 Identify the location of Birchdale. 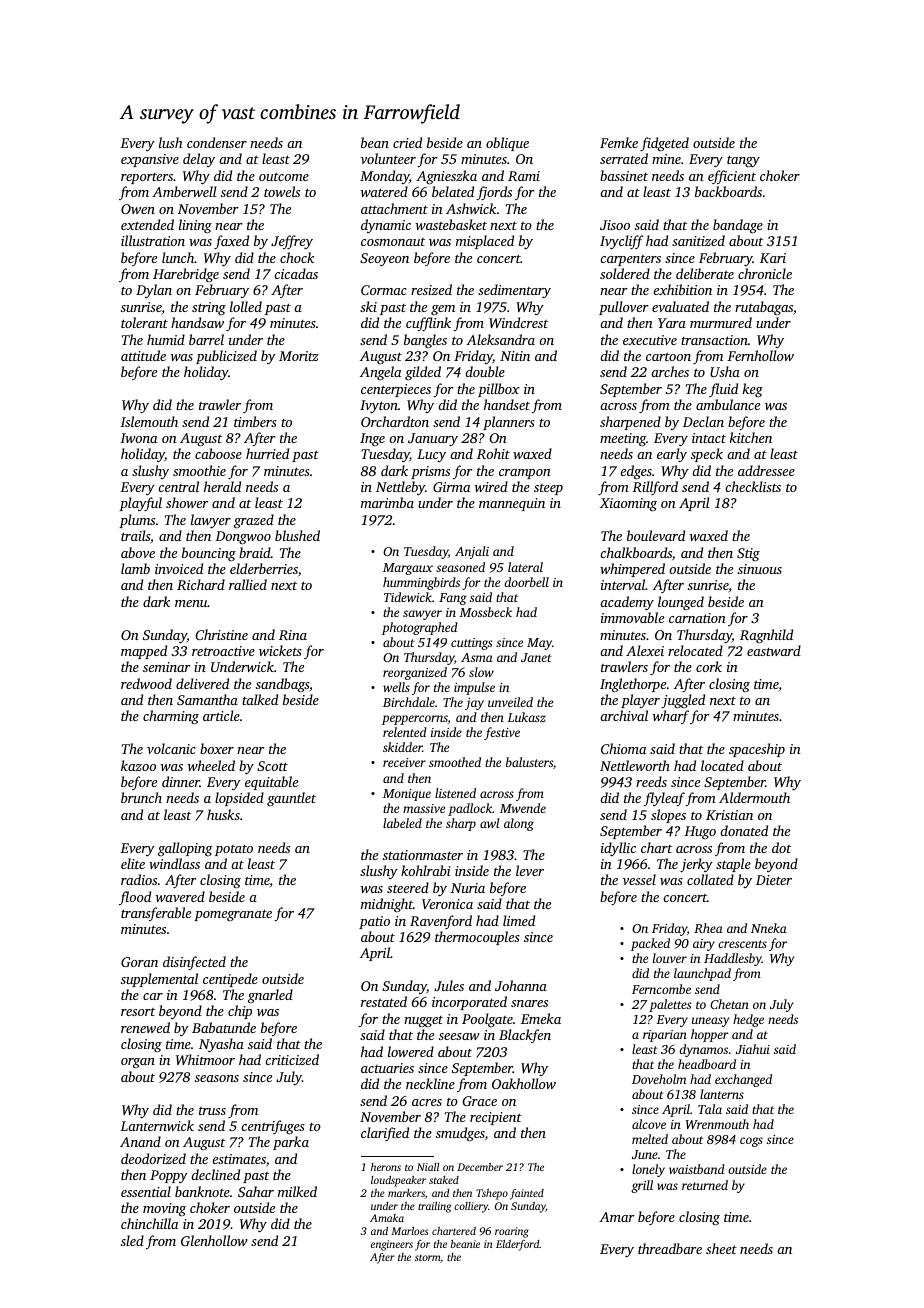
(409, 702).
